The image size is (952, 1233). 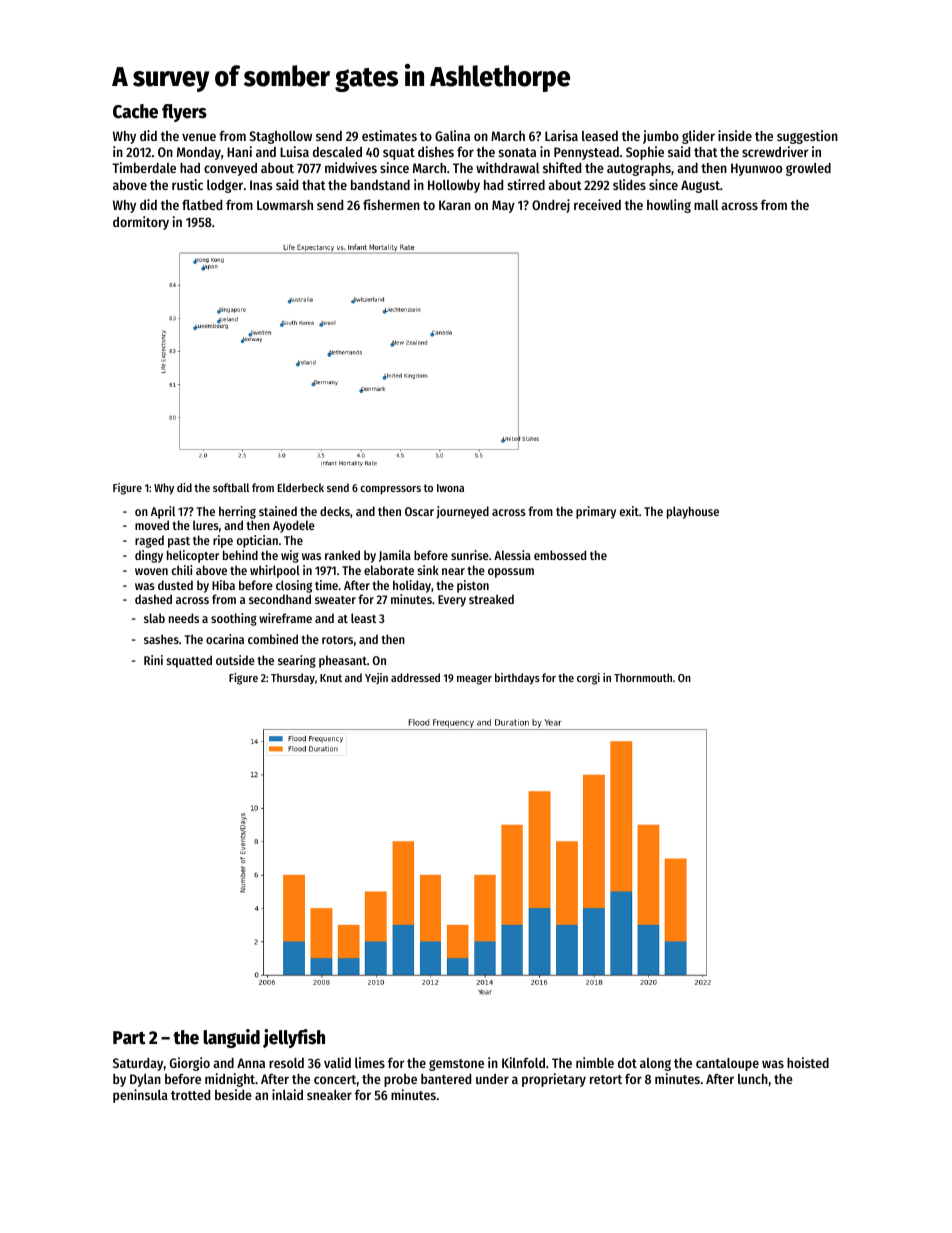 I want to click on Thornmouth, so click(x=643, y=677).
